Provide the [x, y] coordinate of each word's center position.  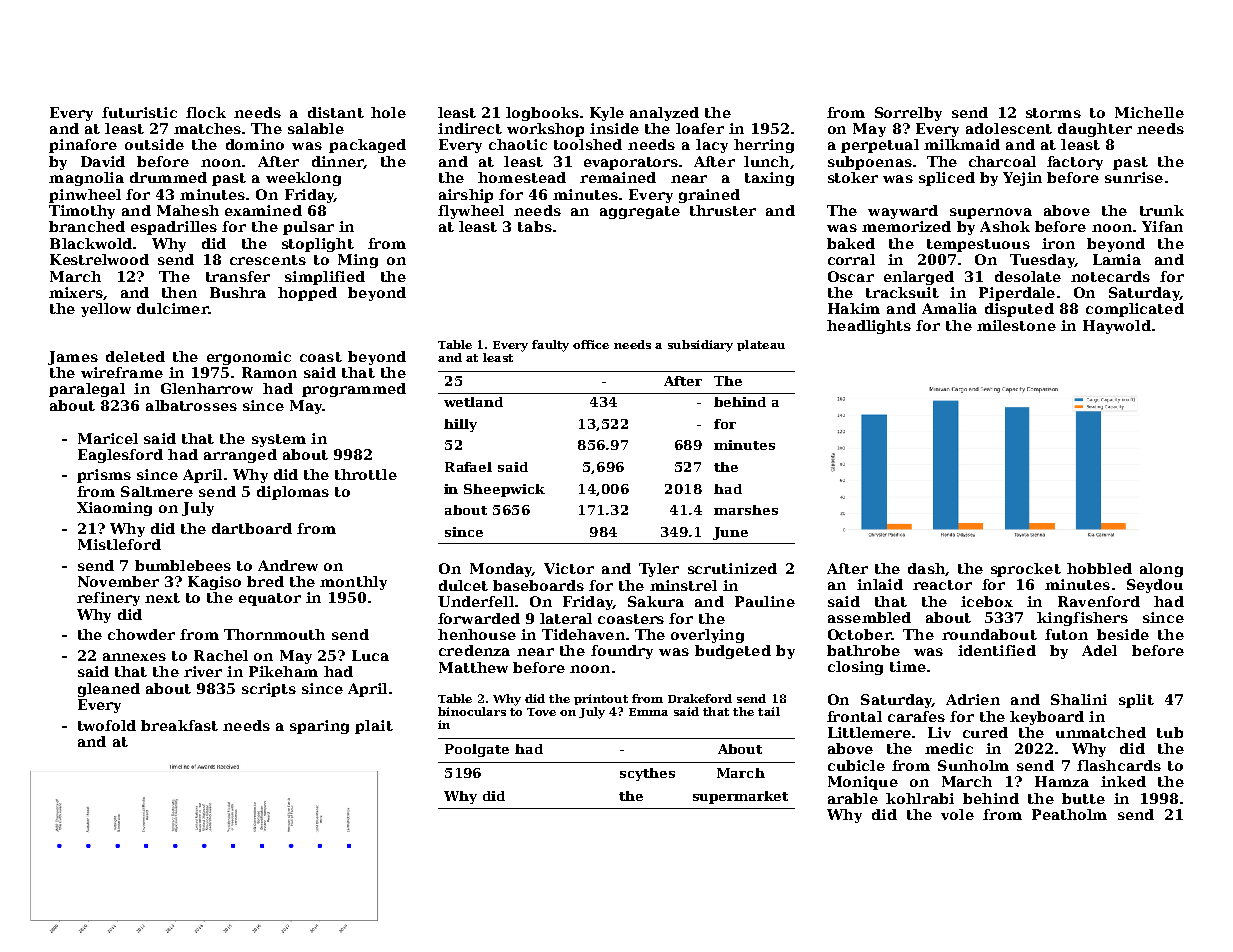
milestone [1016, 325]
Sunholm [973, 765]
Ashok [1005, 226]
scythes [647, 774]
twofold [107, 725]
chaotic [518, 144]
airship [466, 196]
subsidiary [700, 346]
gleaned [109, 690]
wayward [903, 212]
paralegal [87, 390]
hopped [307, 294]
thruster [723, 210]
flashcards [1119, 765]
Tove [541, 712]
